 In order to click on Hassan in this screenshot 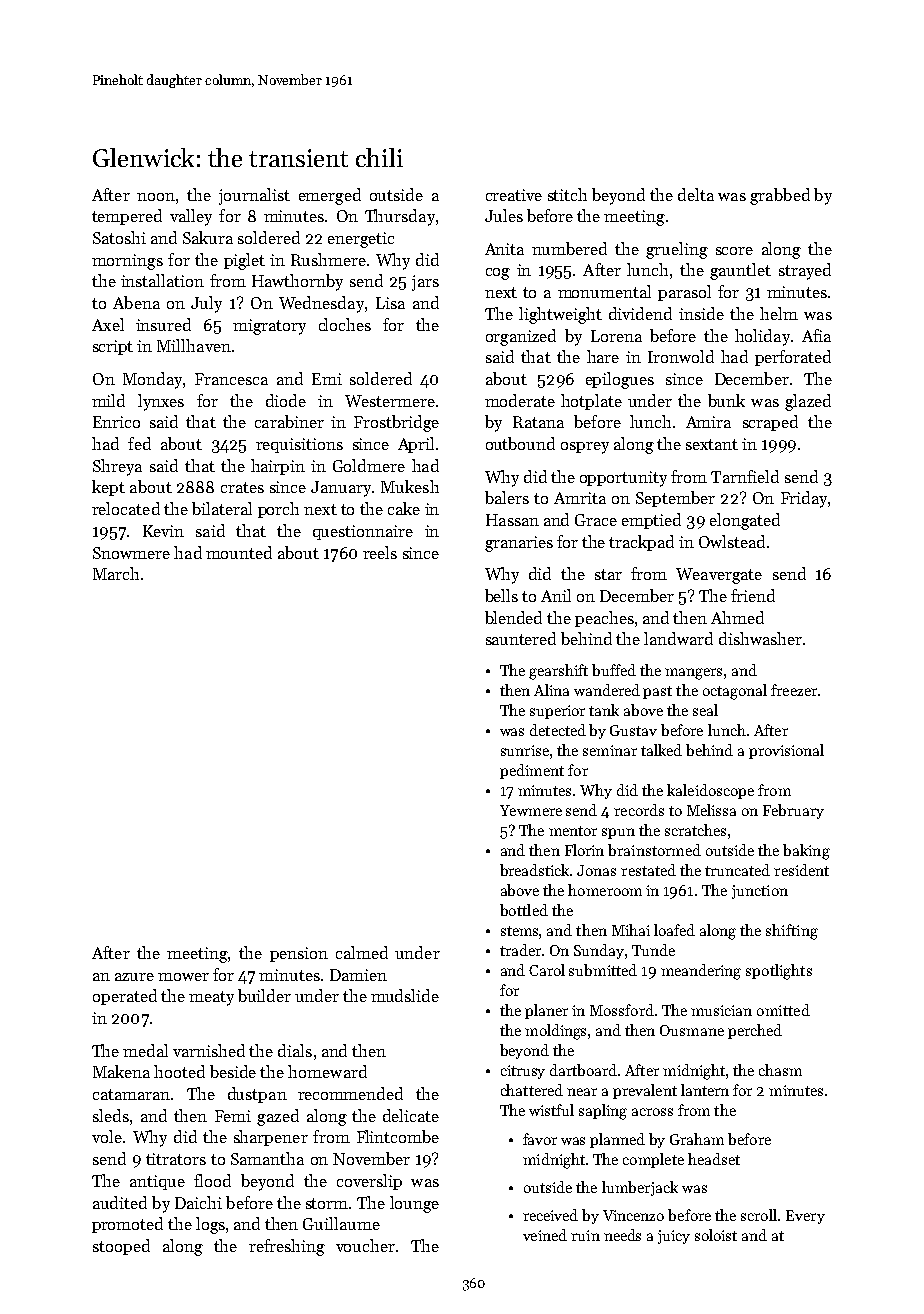, I will do `click(512, 520)`.
